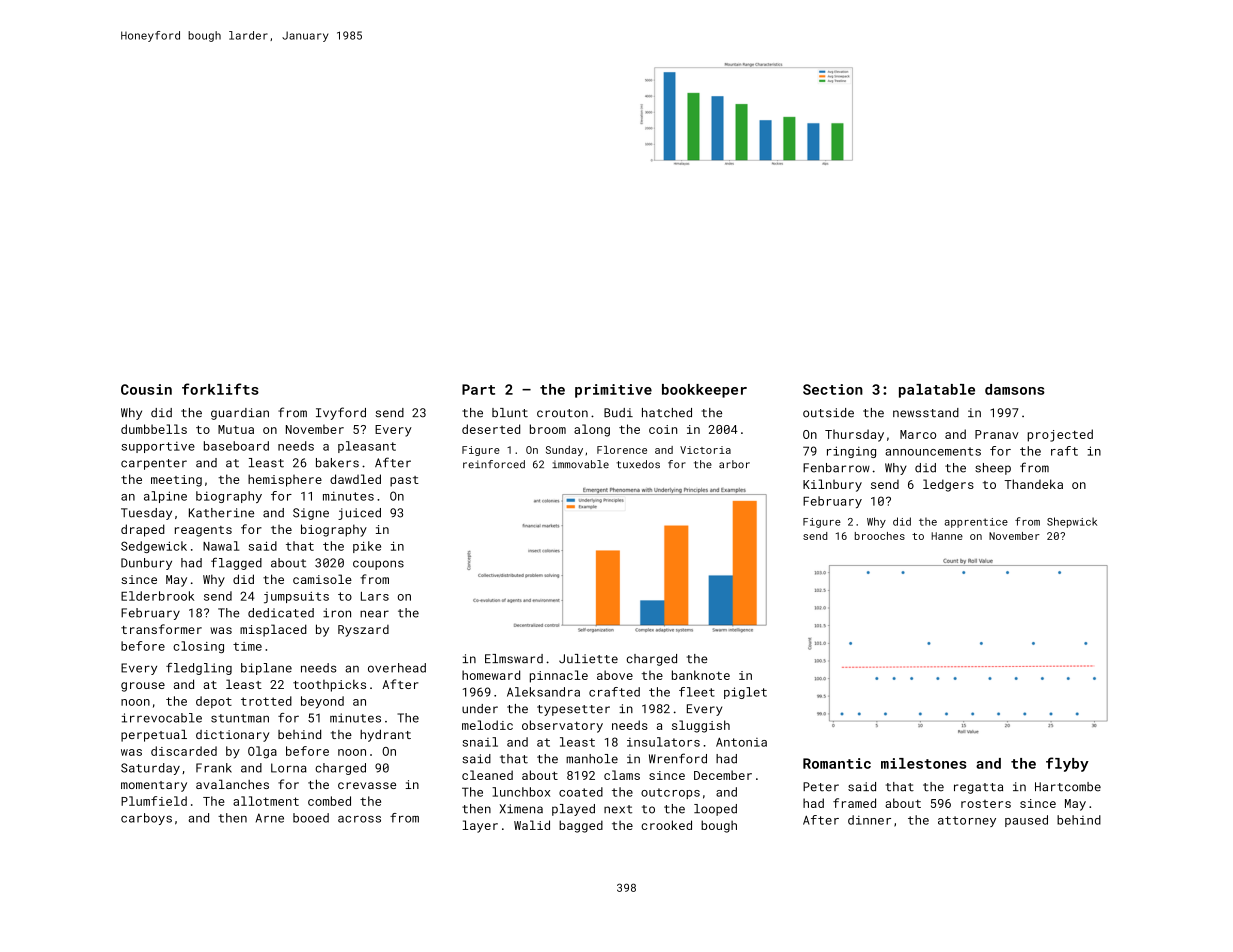  Describe the element at coordinates (143, 687) in the document. I see `grouse` at that location.
